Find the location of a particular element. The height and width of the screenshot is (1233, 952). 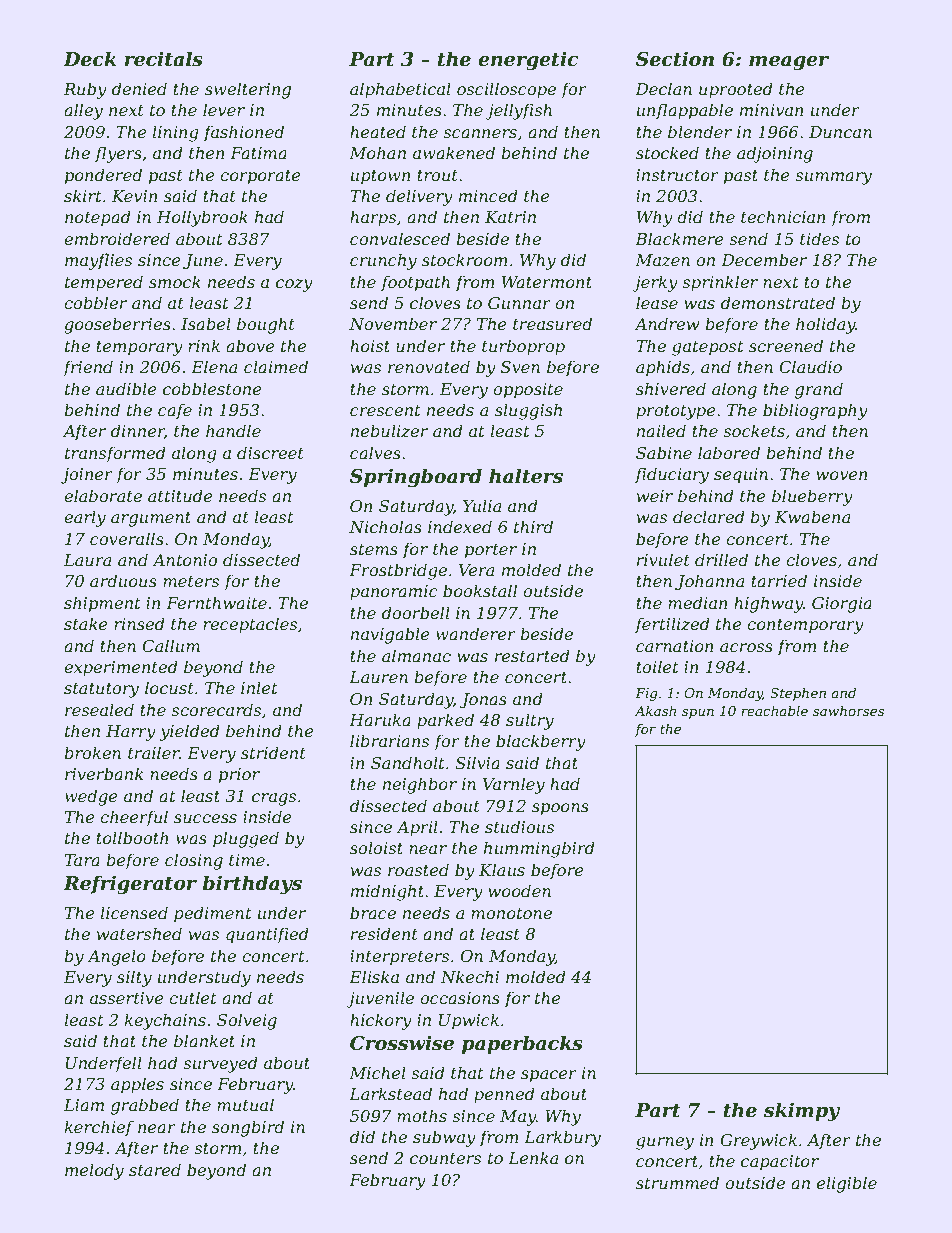

Liam is located at coordinates (84, 1105).
